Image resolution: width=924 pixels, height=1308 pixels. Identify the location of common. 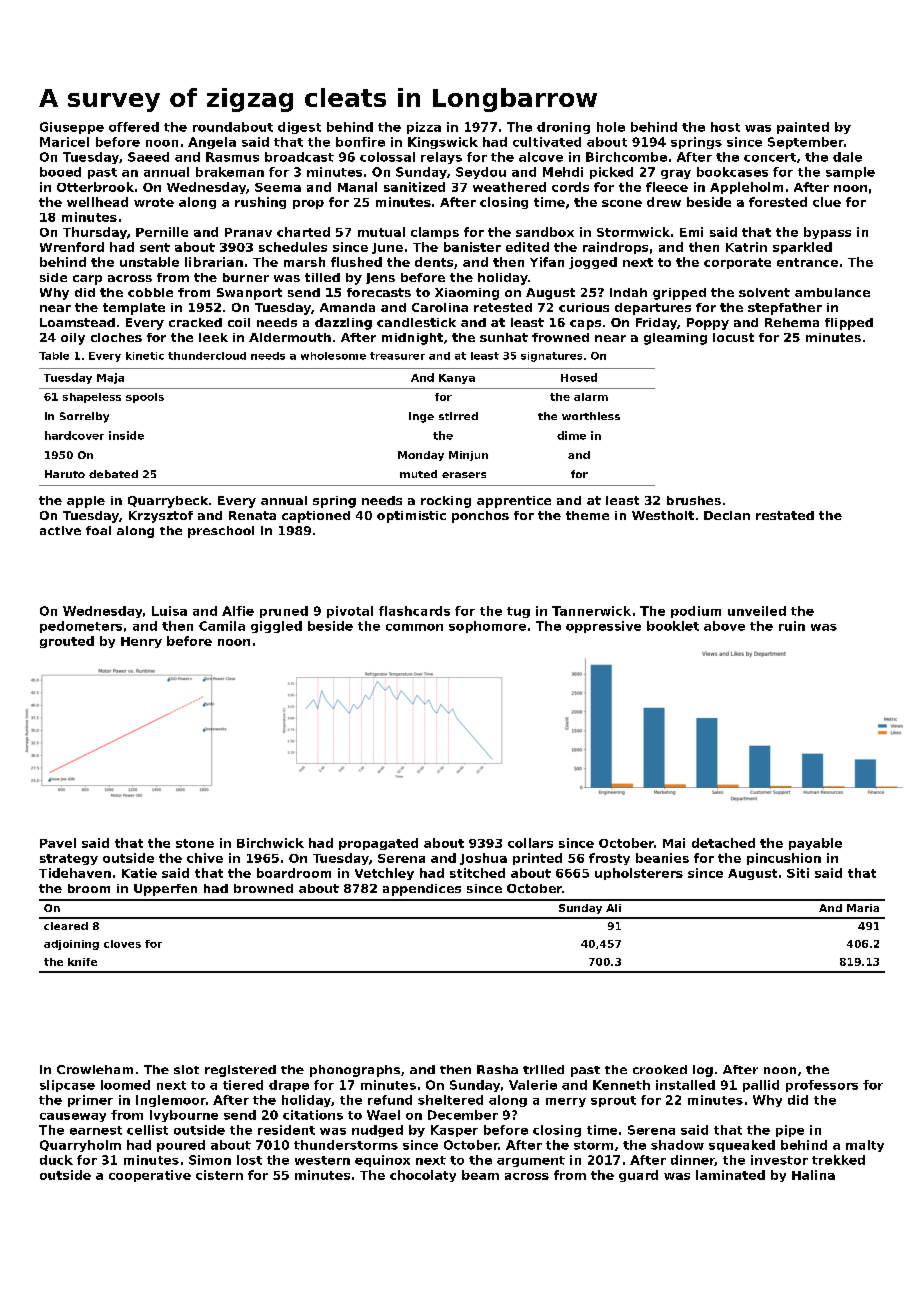
(414, 627).
